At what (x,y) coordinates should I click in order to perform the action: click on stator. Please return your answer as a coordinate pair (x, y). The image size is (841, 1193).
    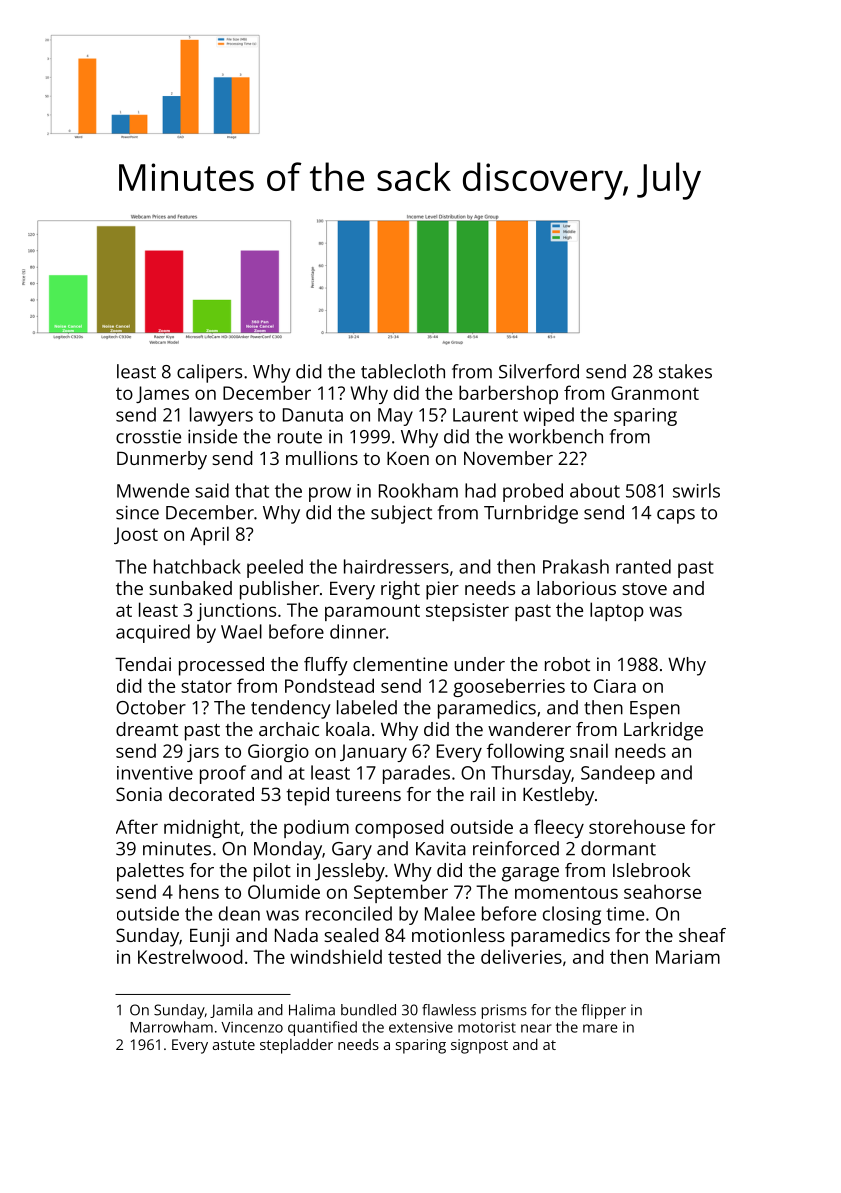
    Looking at the image, I should click on (206, 686).
